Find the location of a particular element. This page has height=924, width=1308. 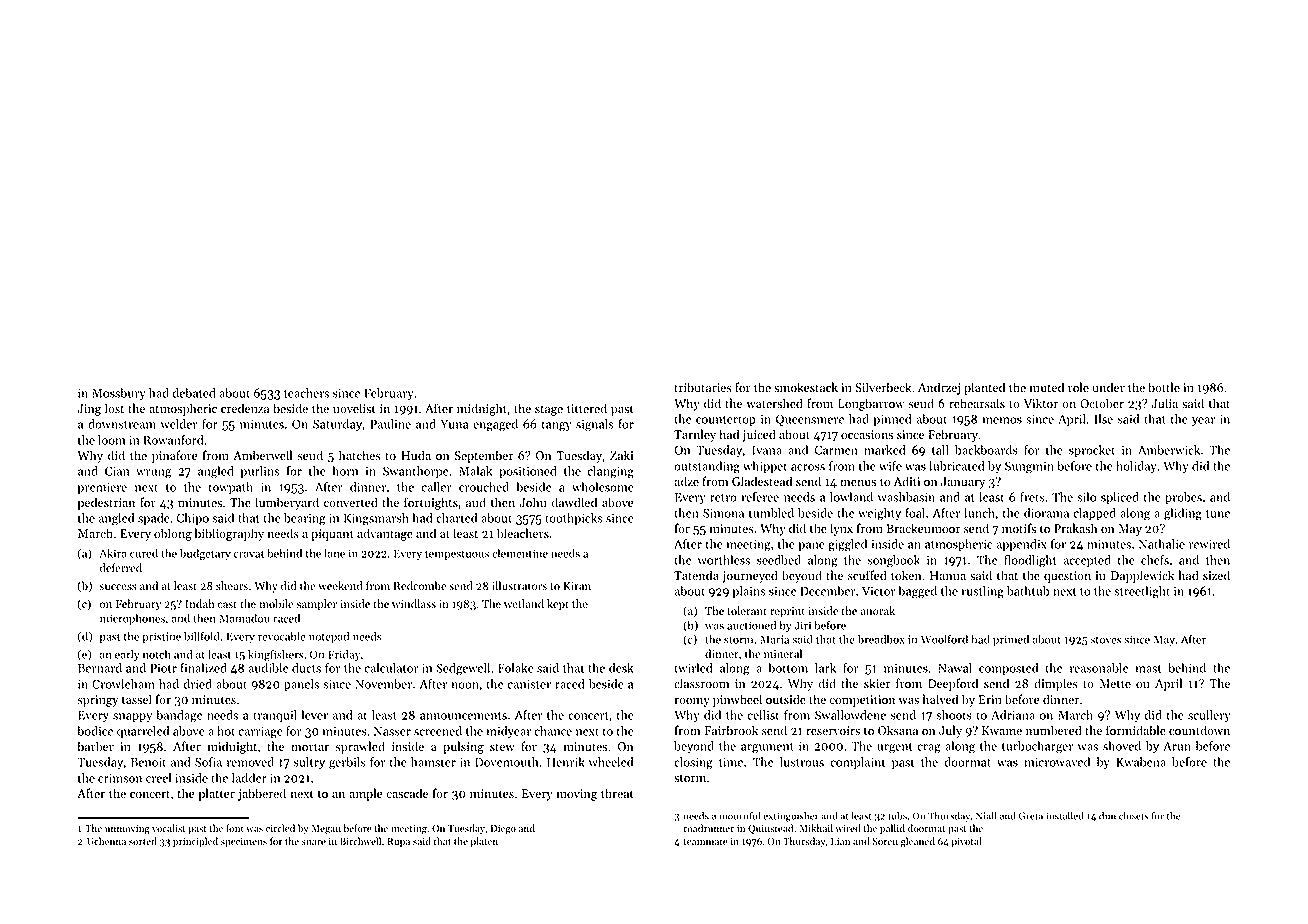

probes is located at coordinates (1183, 498).
